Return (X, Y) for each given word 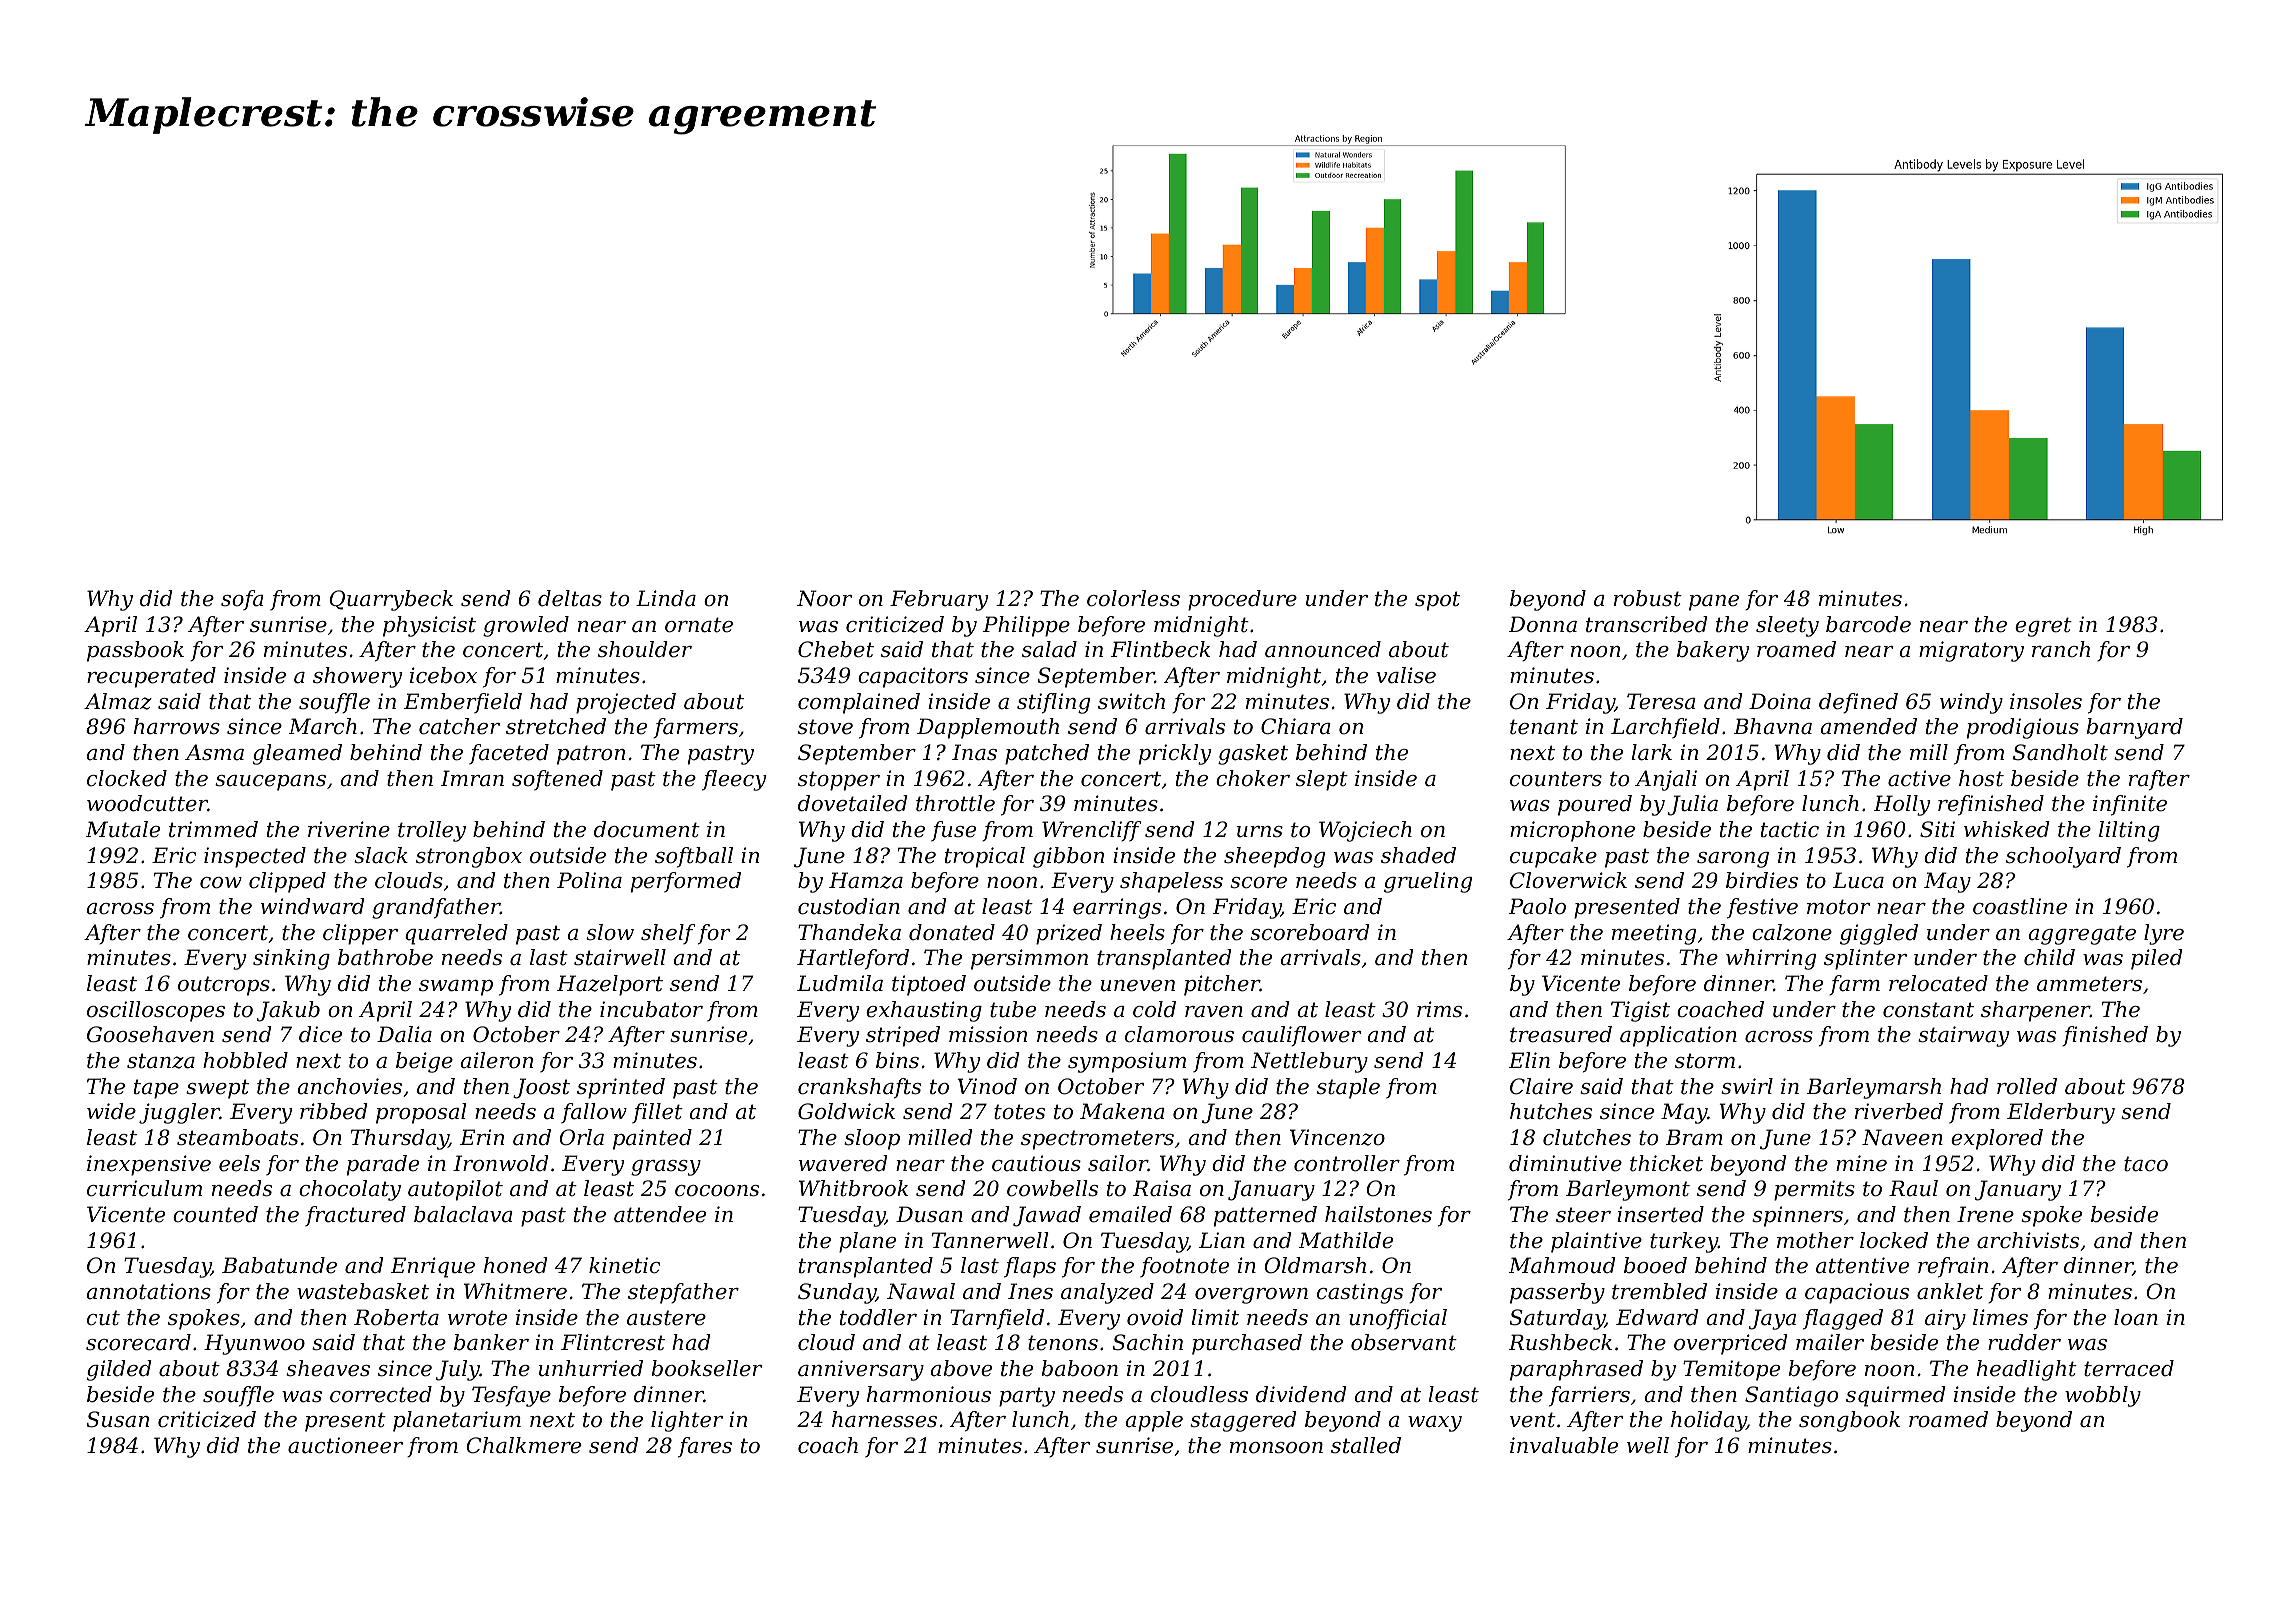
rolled (2027, 1086)
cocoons (717, 1191)
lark (1651, 752)
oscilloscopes (156, 1011)
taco (2146, 1164)
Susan (118, 1419)
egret (2043, 627)
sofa (242, 600)
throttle (955, 803)
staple (1348, 1088)
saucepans (270, 783)
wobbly (2103, 1396)
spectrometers (1097, 1140)
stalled (1366, 1445)
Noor (824, 598)
